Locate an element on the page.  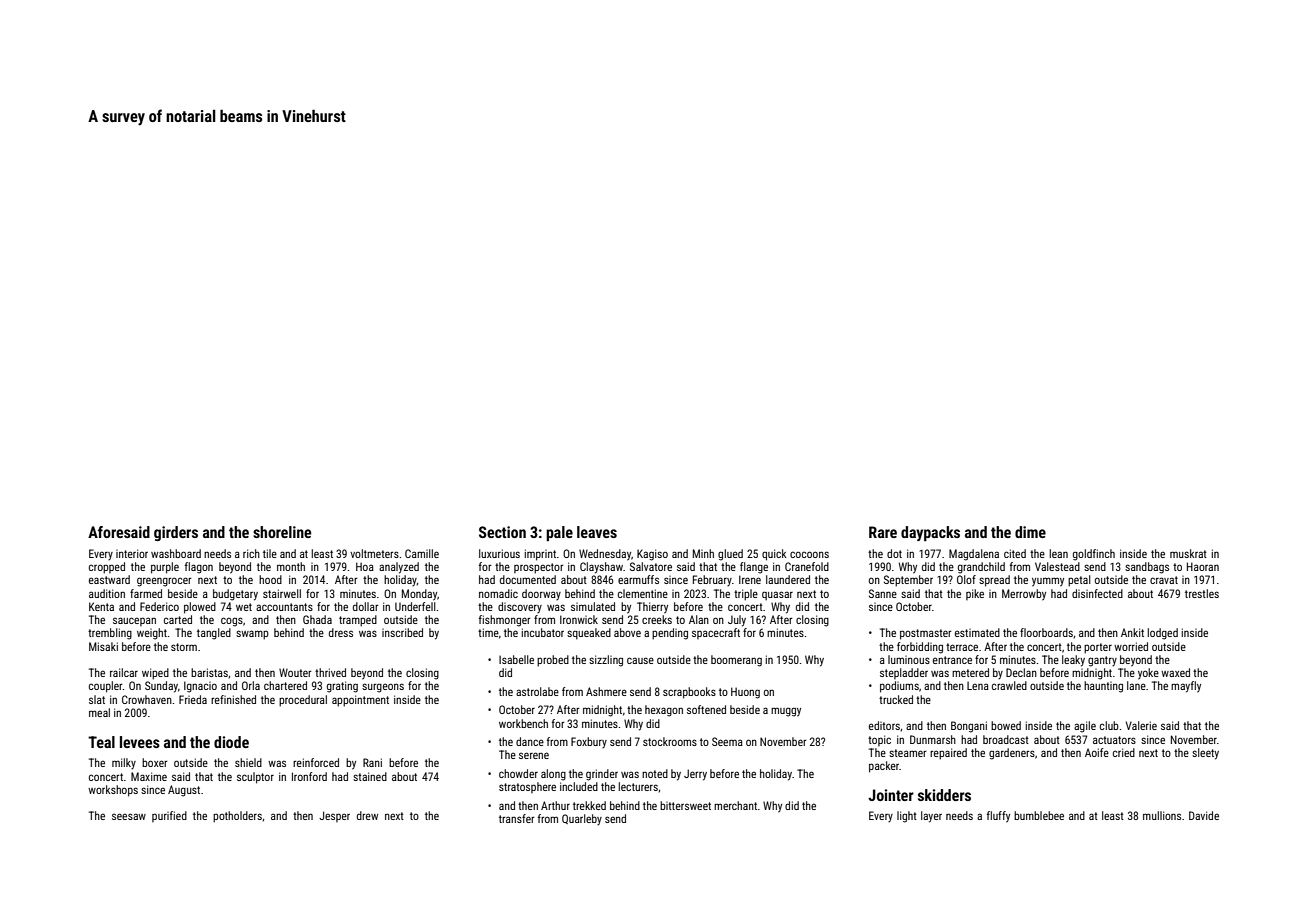
quick is located at coordinates (774, 555).
